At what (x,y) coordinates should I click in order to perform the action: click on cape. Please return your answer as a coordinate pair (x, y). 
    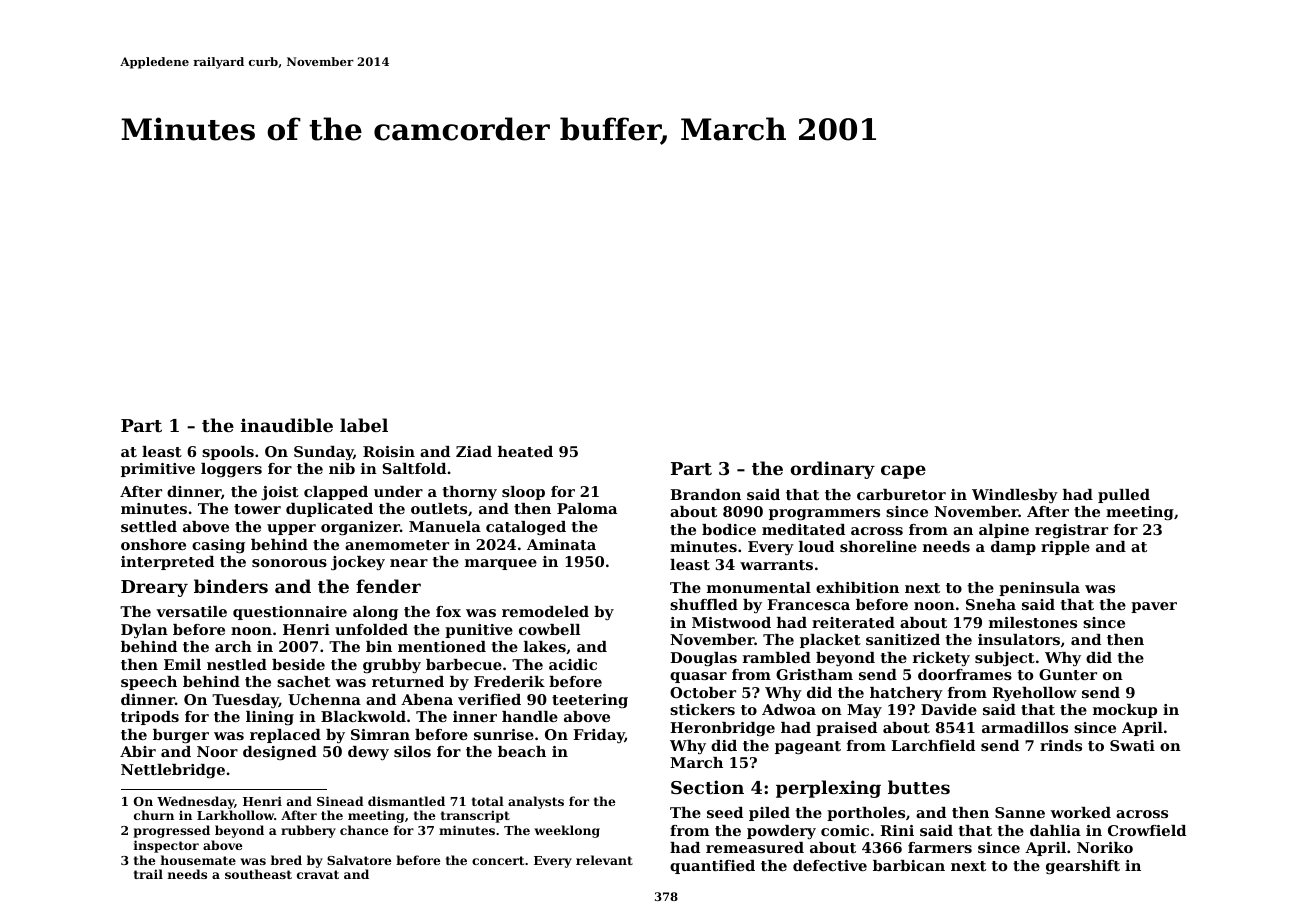
    Looking at the image, I should click on (903, 472).
